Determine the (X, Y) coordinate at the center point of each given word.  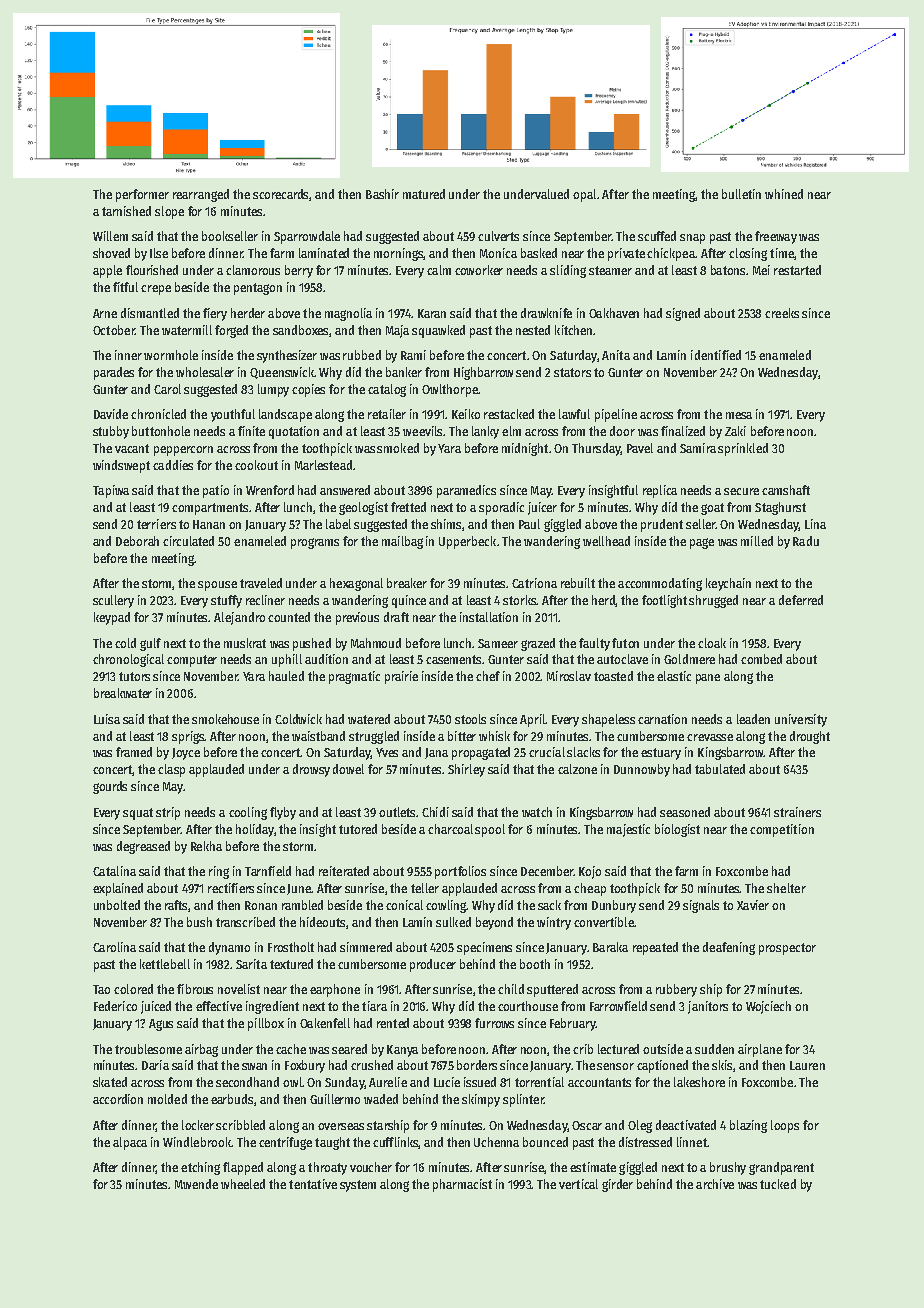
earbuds (232, 1099)
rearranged (201, 195)
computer (192, 661)
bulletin (741, 194)
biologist (677, 830)
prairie (401, 677)
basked (539, 253)
